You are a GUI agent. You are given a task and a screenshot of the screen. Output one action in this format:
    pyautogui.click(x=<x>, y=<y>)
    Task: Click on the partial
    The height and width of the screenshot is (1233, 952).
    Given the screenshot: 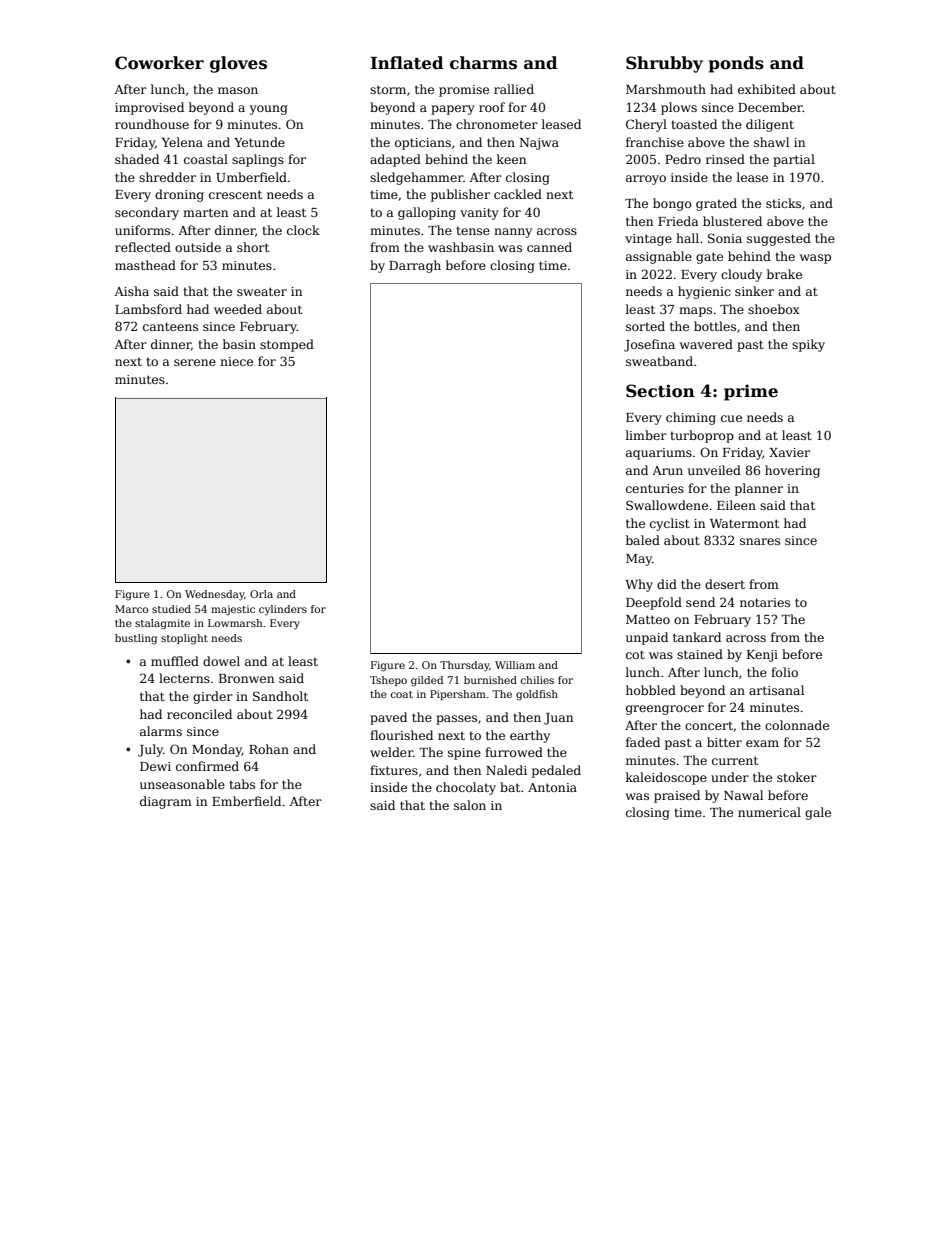 What is the action you would take?
    pyautogui.click(x=794, y=160)
